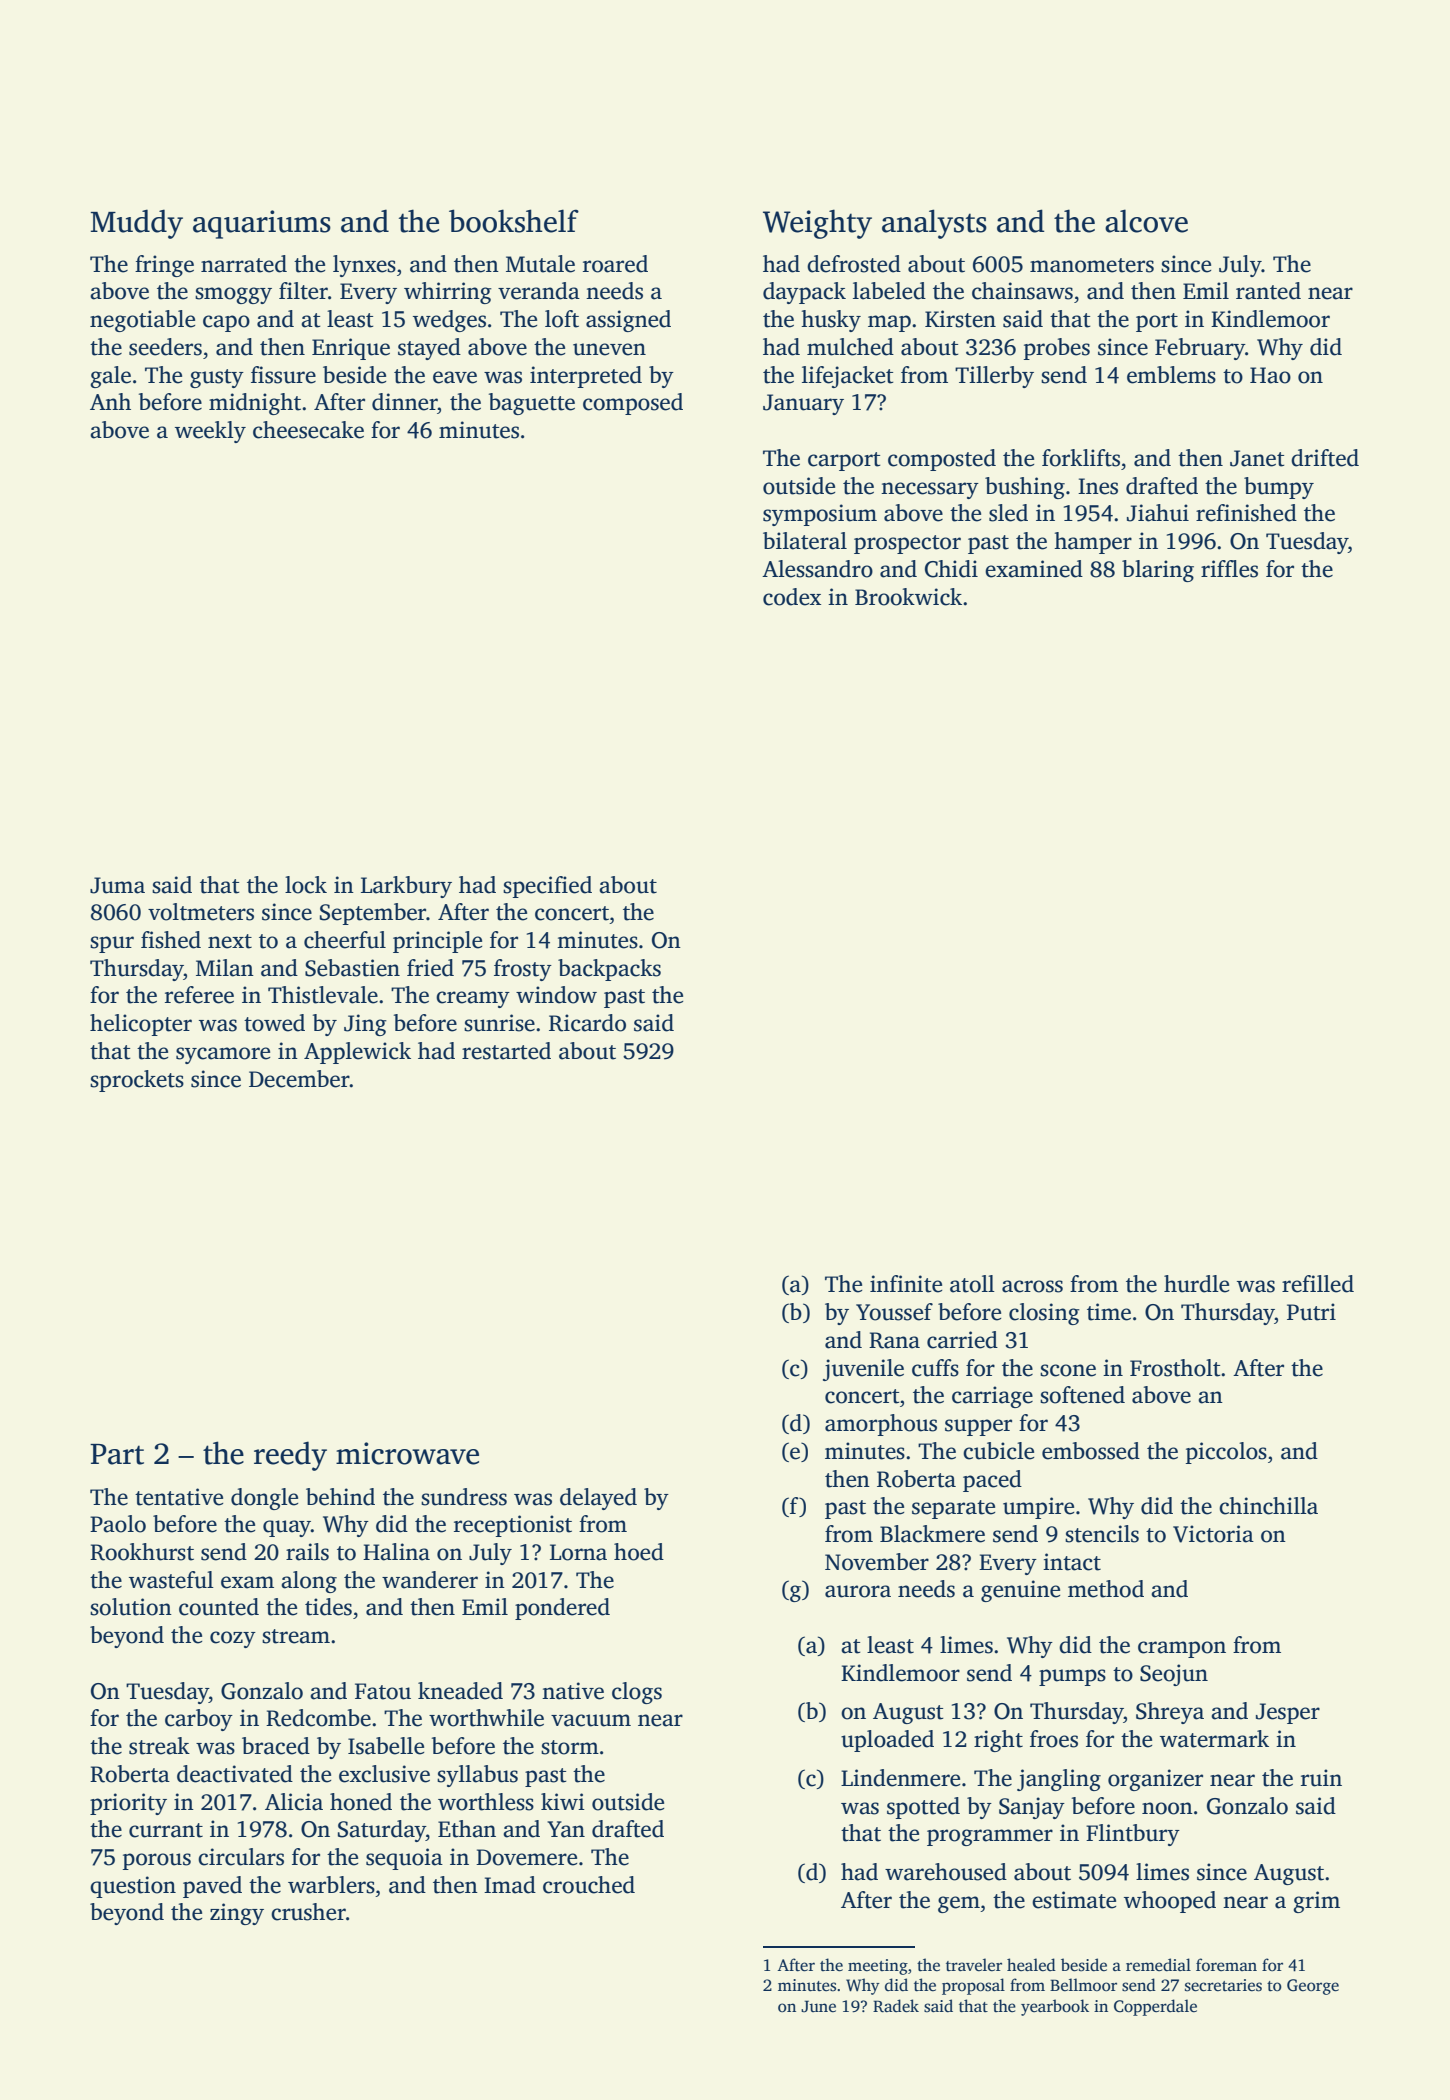  What do you see at coordinates (587, 1023) in the document?
I see `Ricardo` at bounding box center [587, 1023].
